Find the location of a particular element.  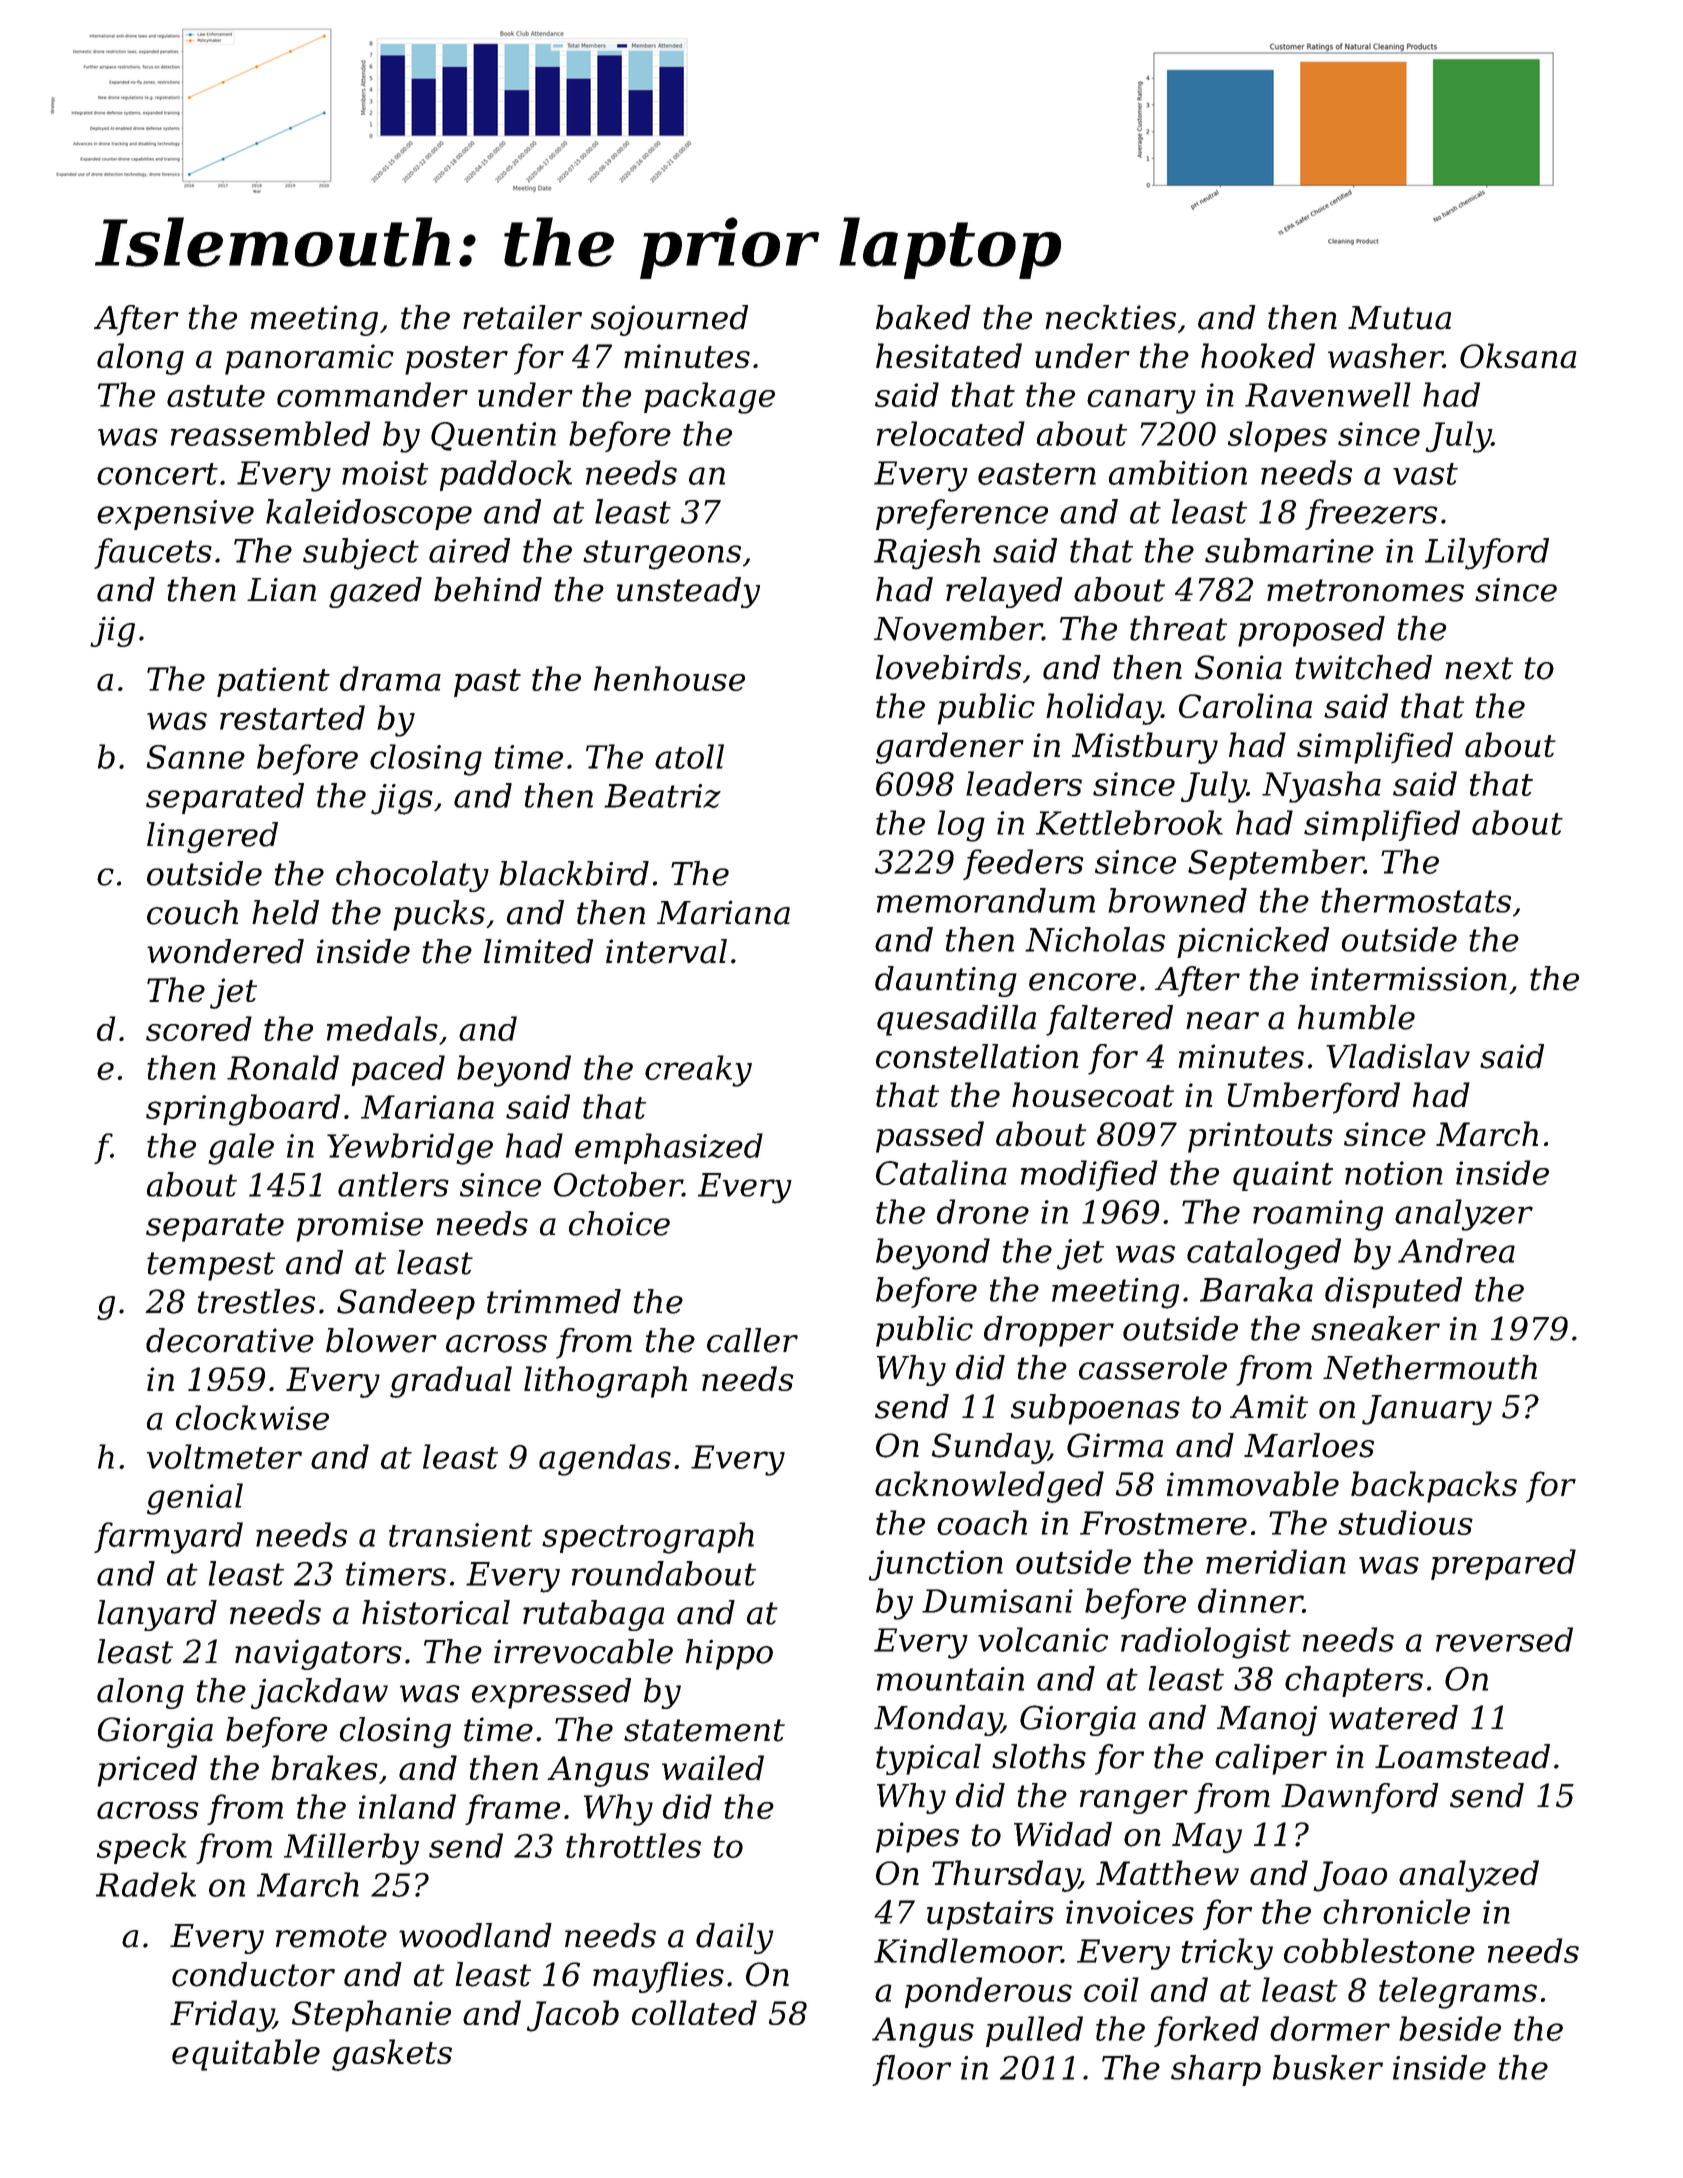

decorative is located at coordinates (230, 1340).
